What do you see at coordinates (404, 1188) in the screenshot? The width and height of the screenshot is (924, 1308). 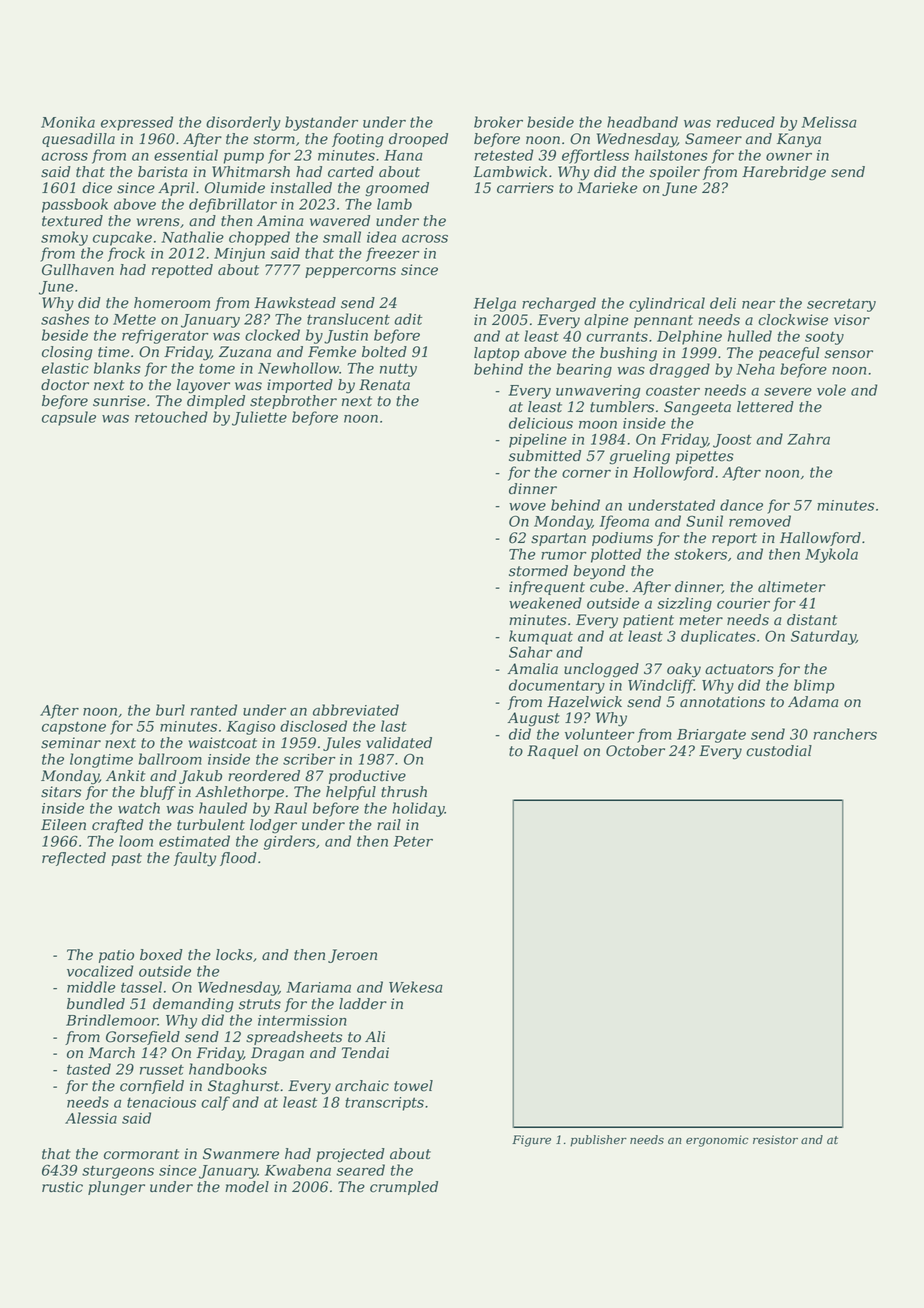 I see `crumpled` at bounding box center [404, 1188].
